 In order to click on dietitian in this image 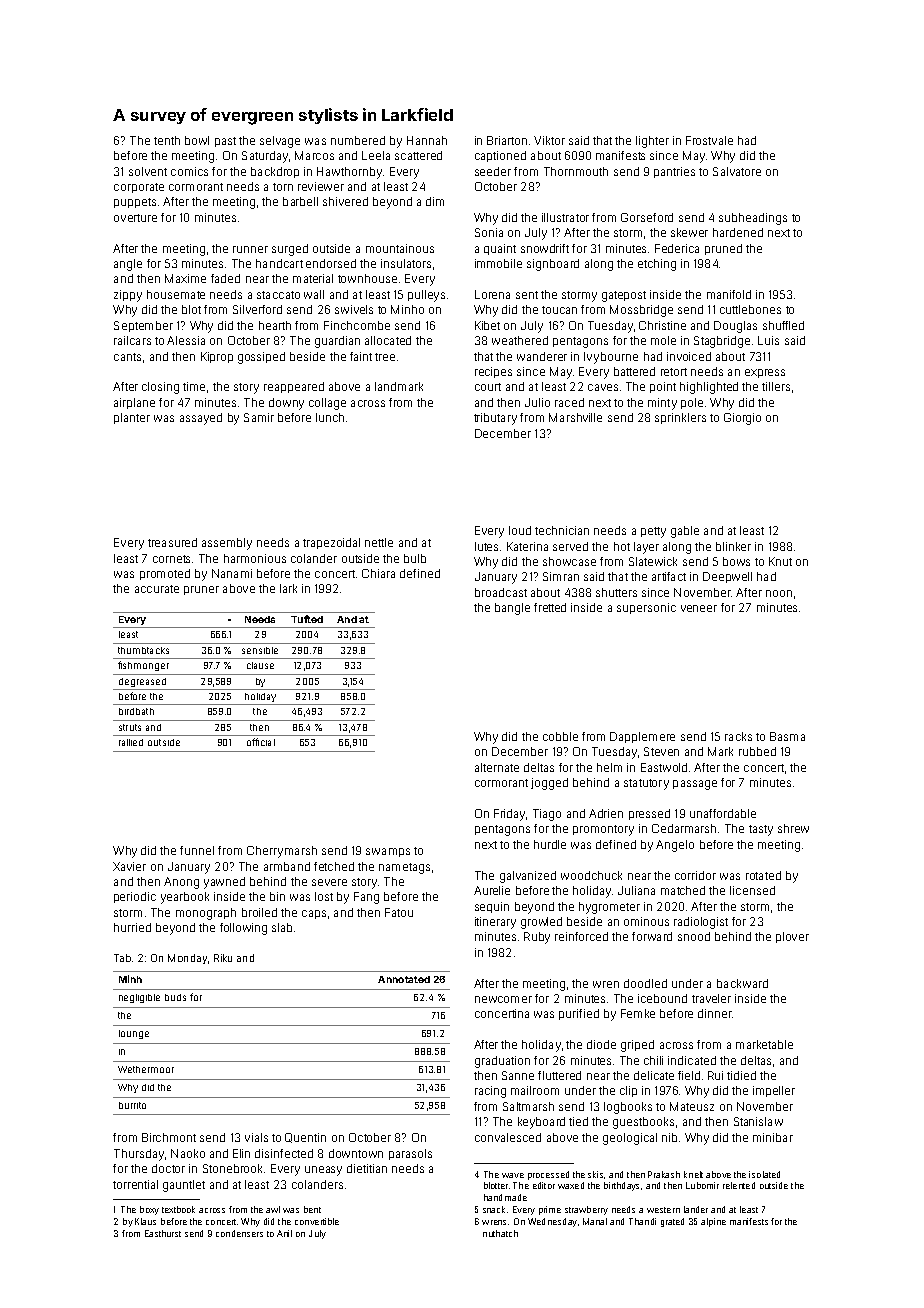, I will do `click(367, 1168)`.
